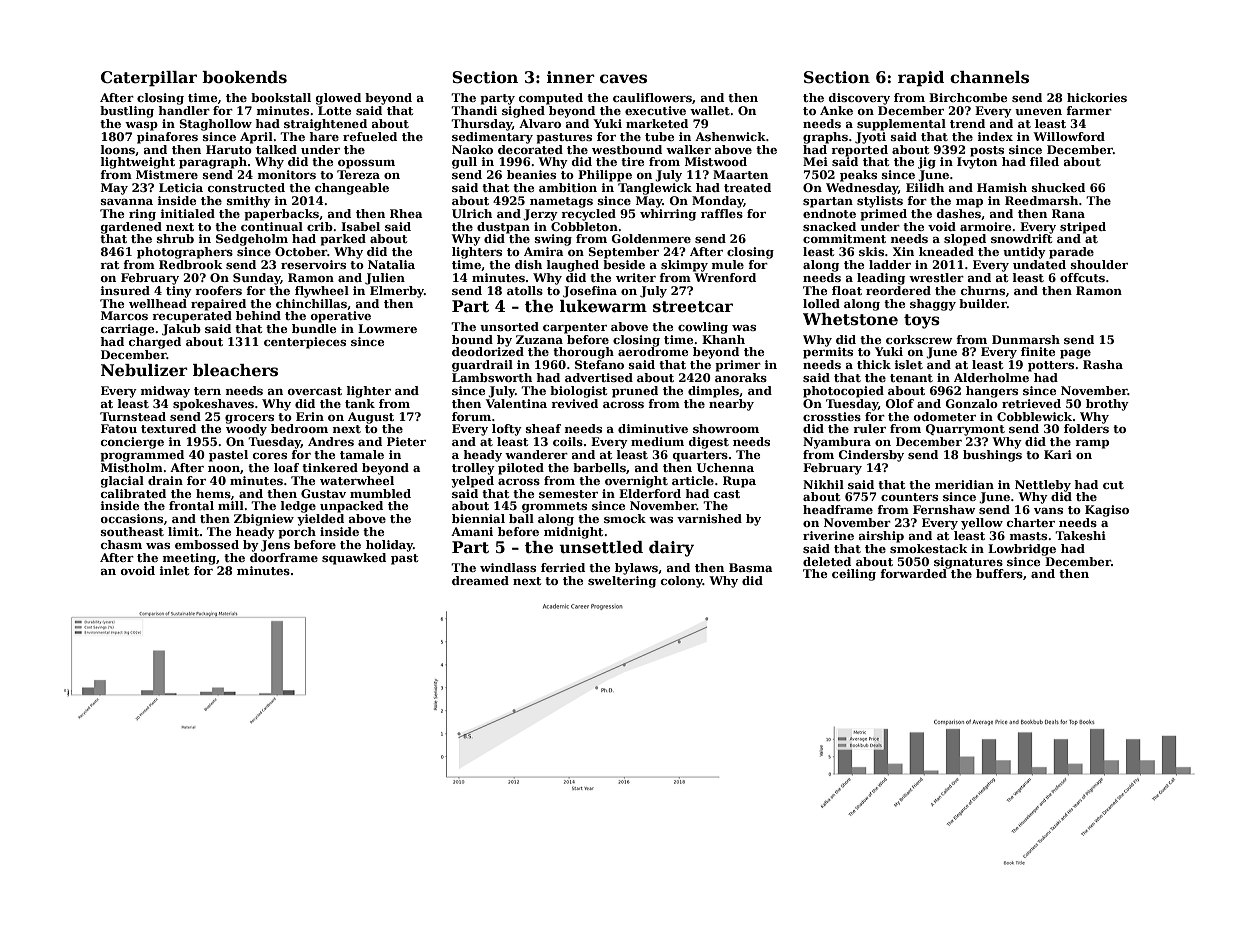 This screenshot has width=1233, height=952. I want to click on Julien, so click(385, 279).
